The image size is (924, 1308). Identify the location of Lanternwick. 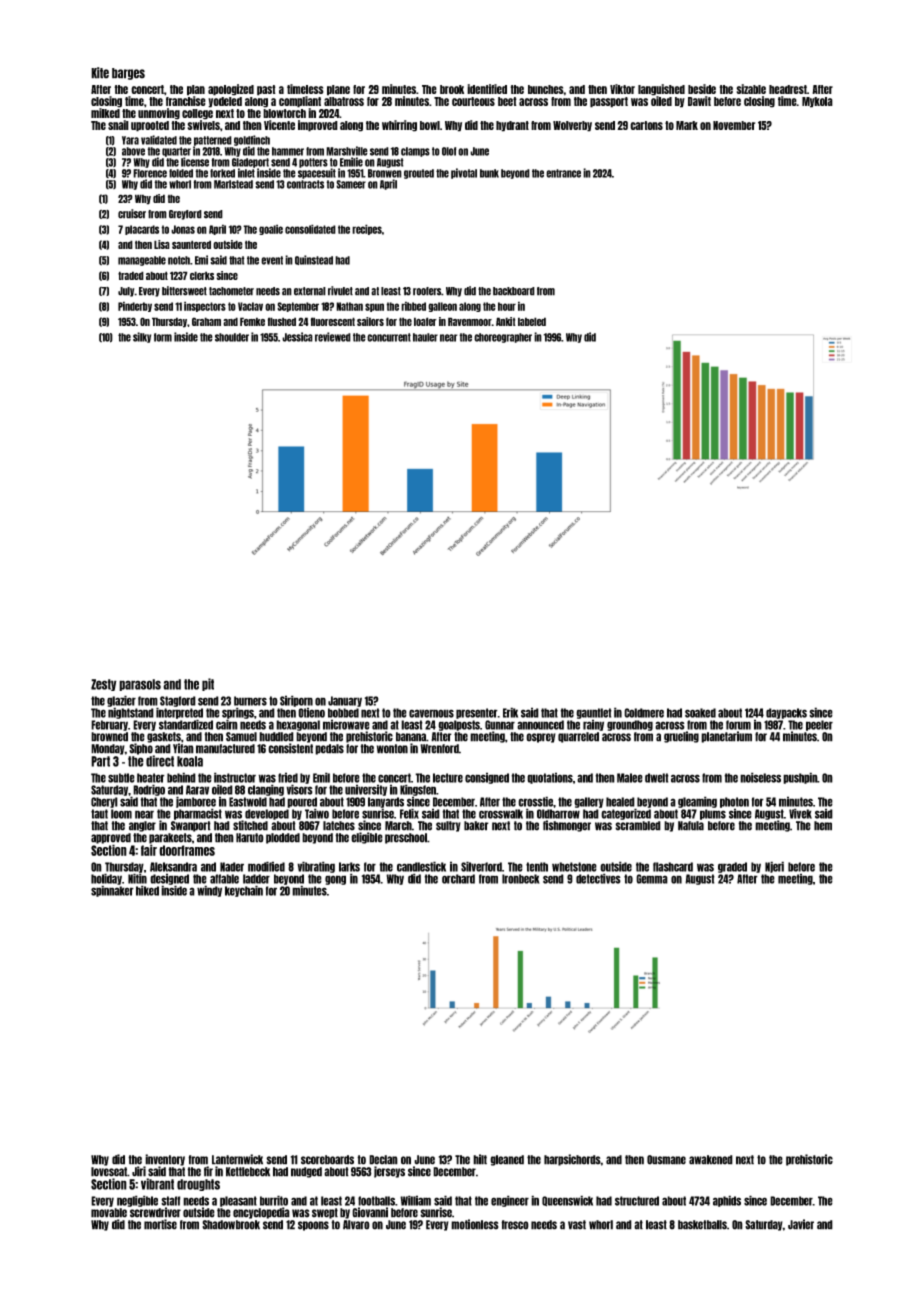
(237, 1159).
